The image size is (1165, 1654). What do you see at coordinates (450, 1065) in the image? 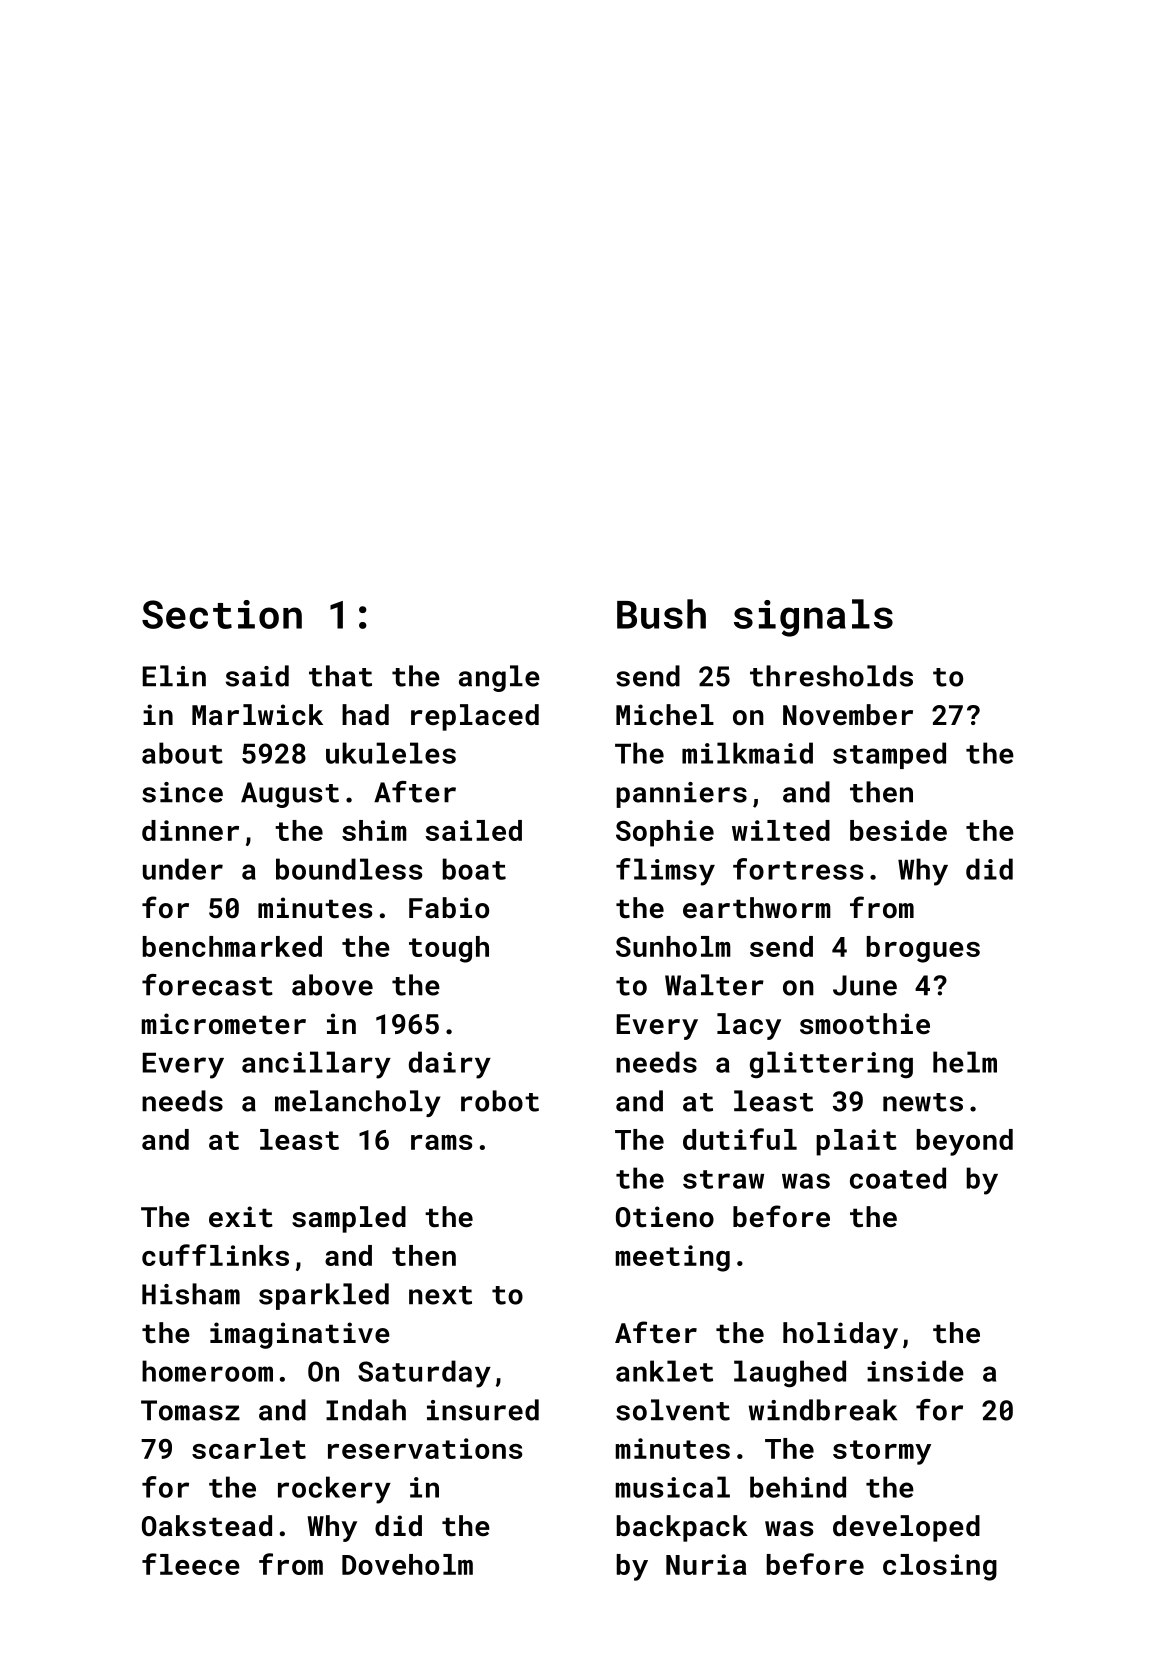
I see `dairy` at bounding box center [450, 1065].
